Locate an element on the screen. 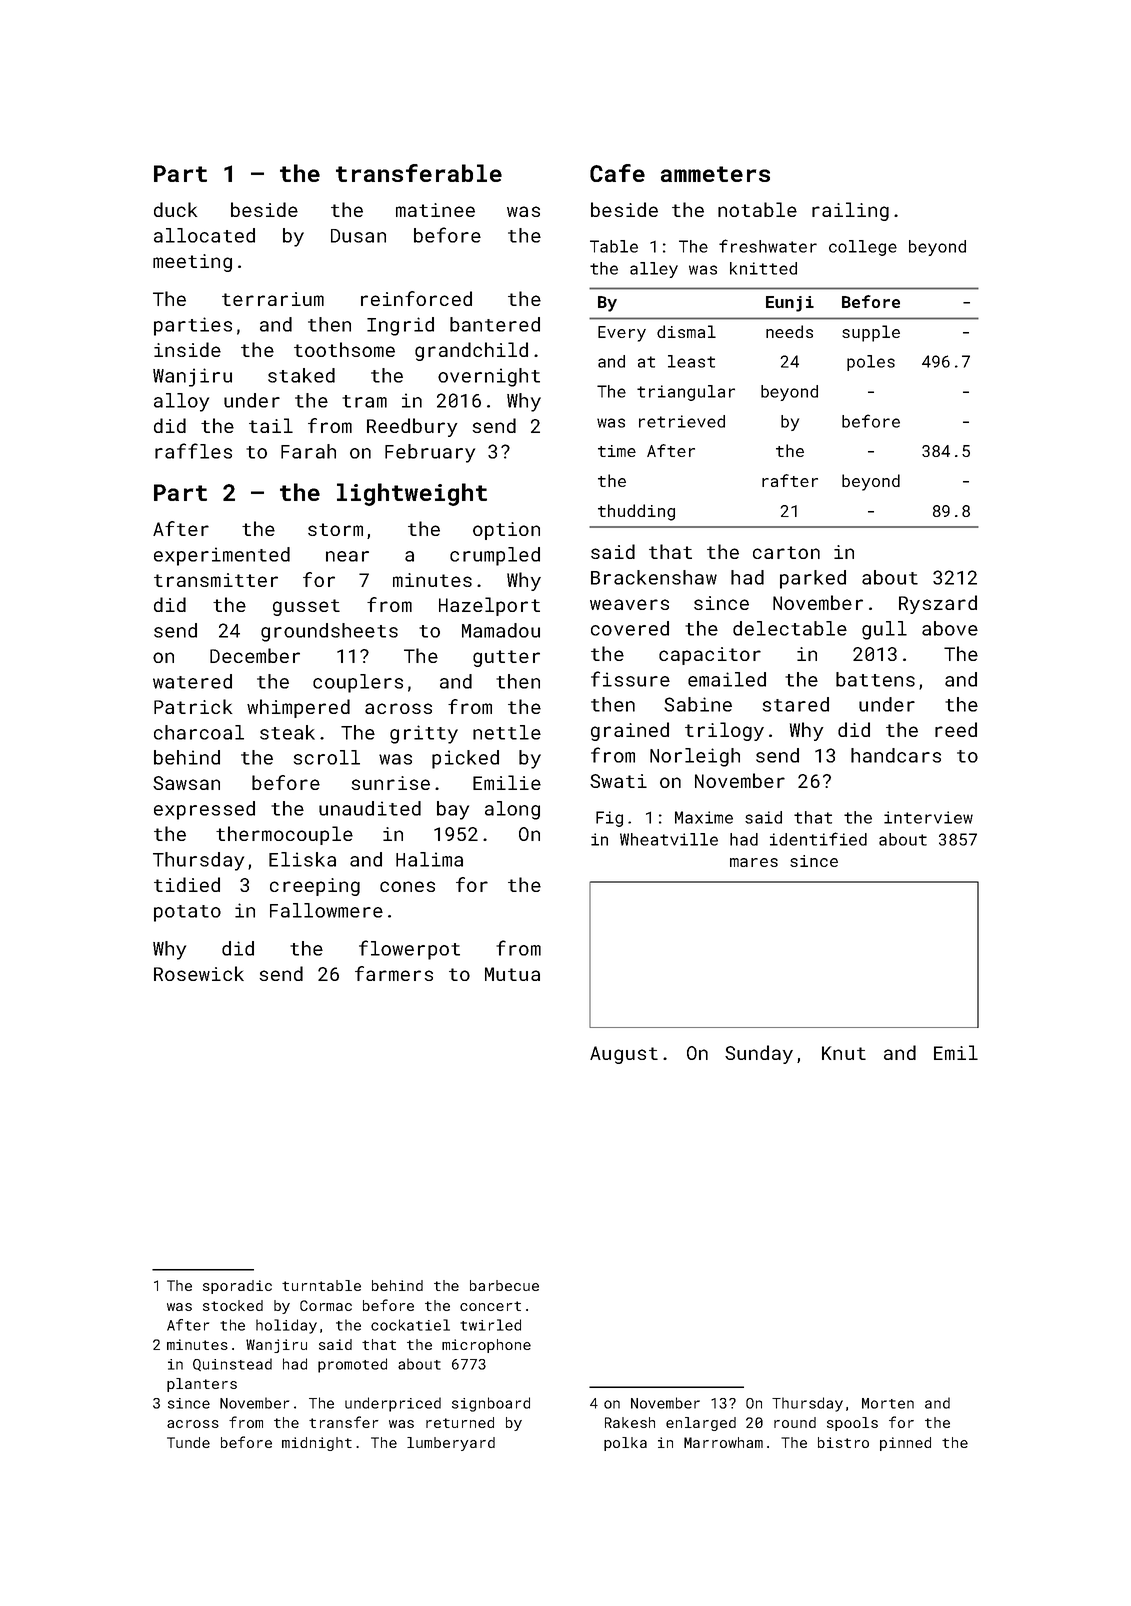  alloy is located at coordinates (181, 402).
